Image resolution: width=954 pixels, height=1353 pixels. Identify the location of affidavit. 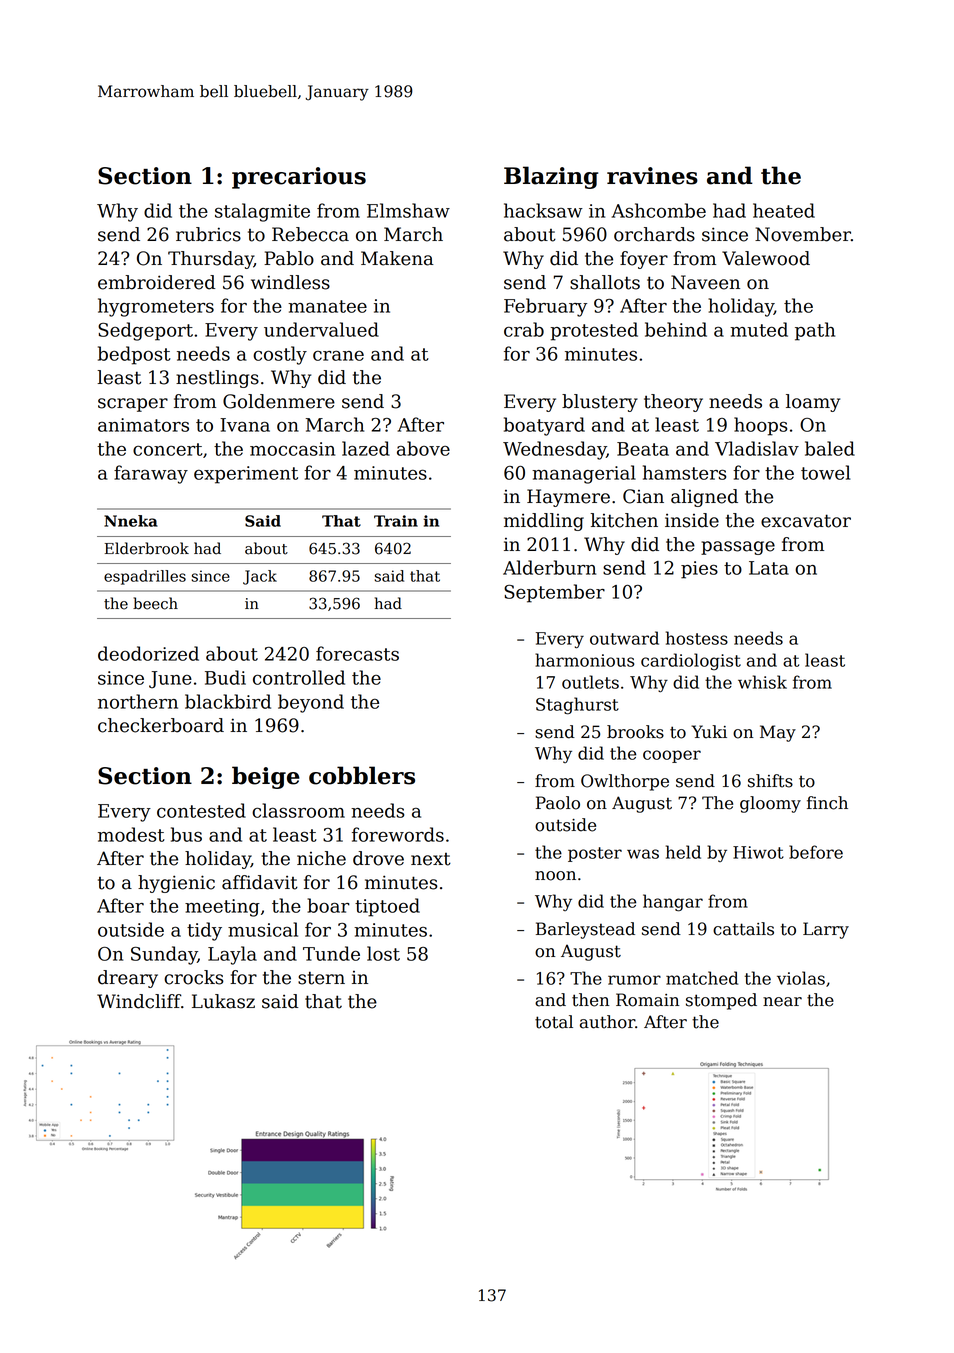
(260, 882).
